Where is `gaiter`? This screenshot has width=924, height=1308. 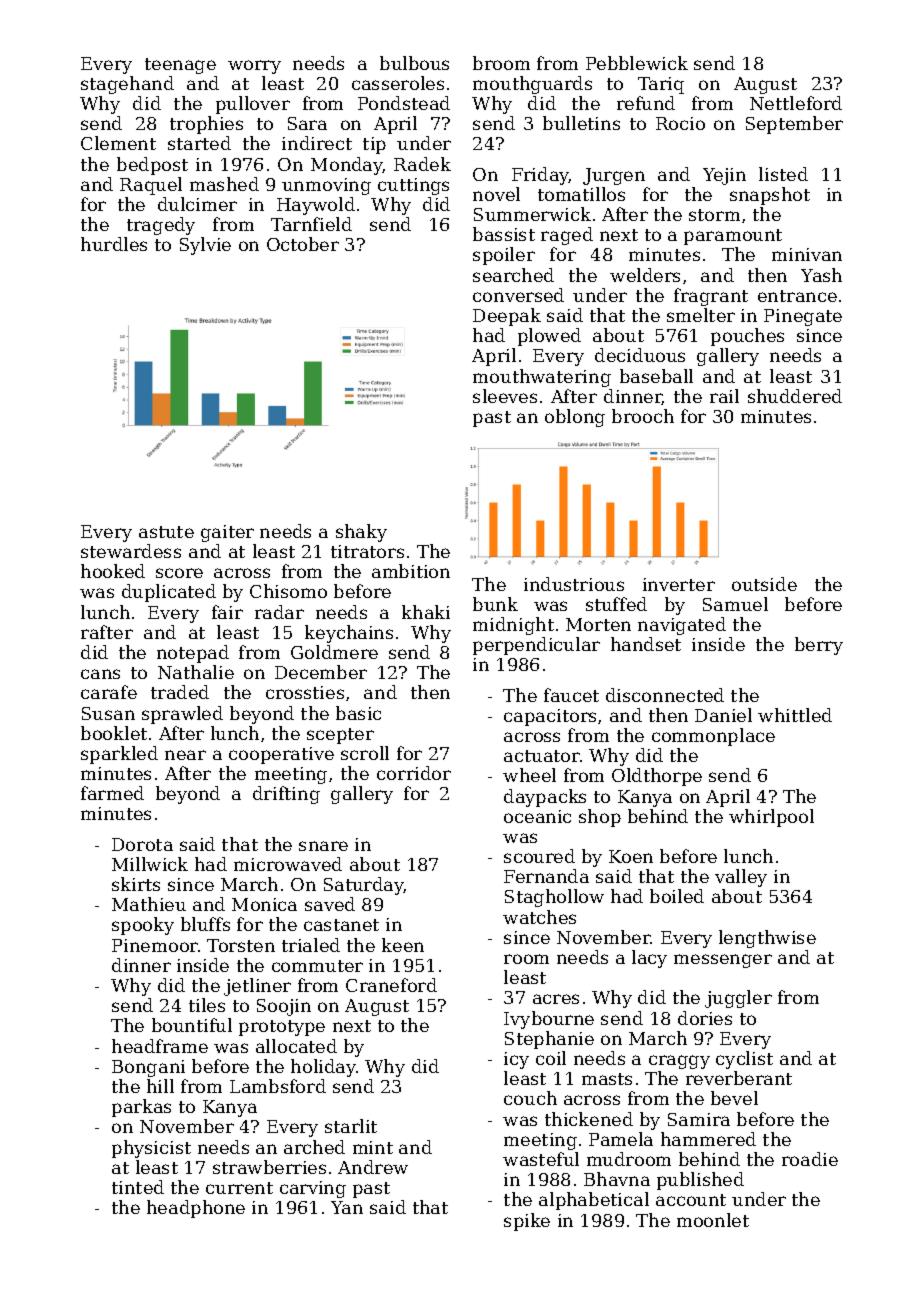
gaiter is located at coordinates (227, 533).
